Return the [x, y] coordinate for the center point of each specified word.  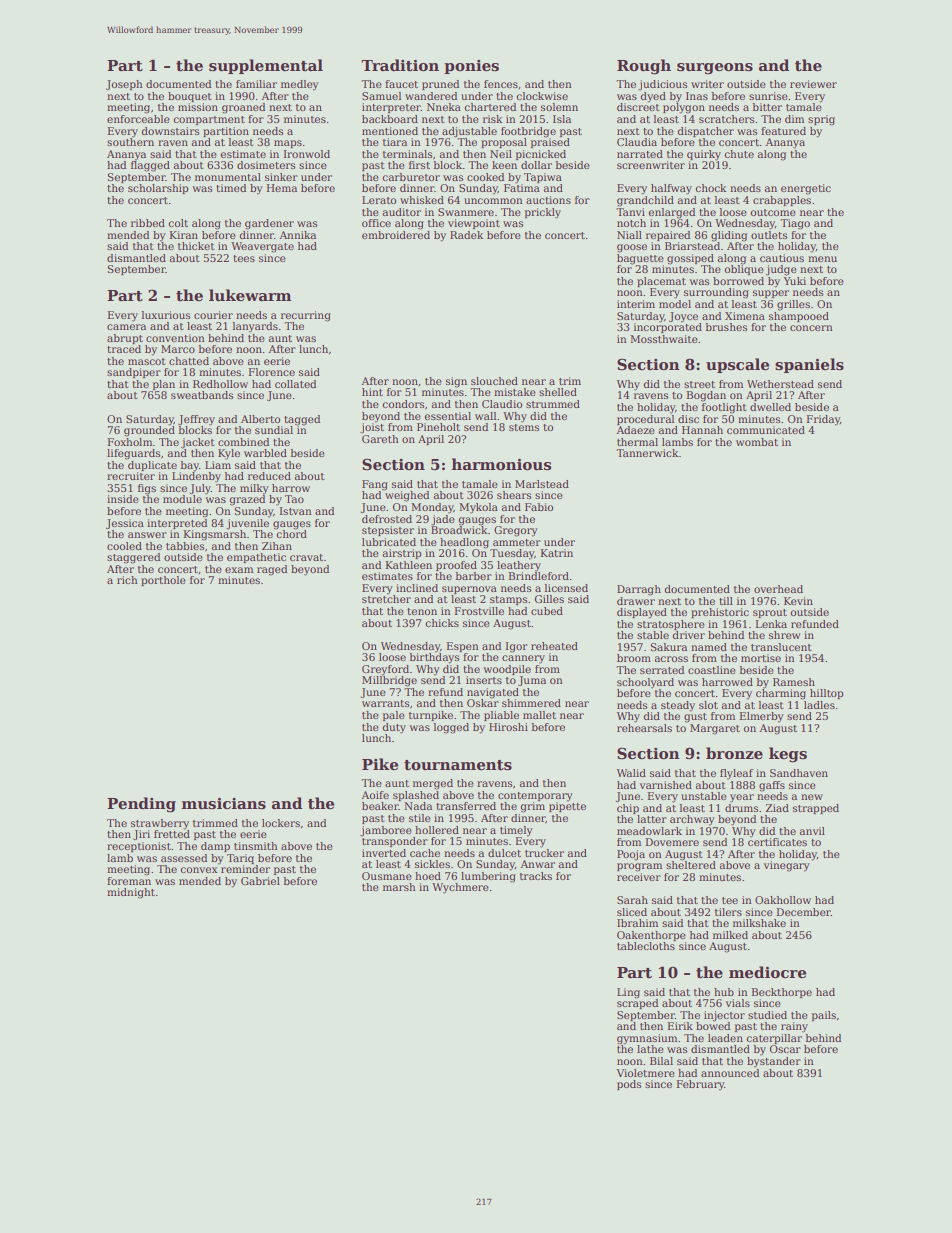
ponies [471, 67]
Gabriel [260, 881]
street [699, 384]
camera [126, 327]
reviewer [813, 84]
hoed [428, 876]
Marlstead [542, 484]
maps [288, 144]
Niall [629, 235]
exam [239, 570]
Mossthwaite [664, 339]
